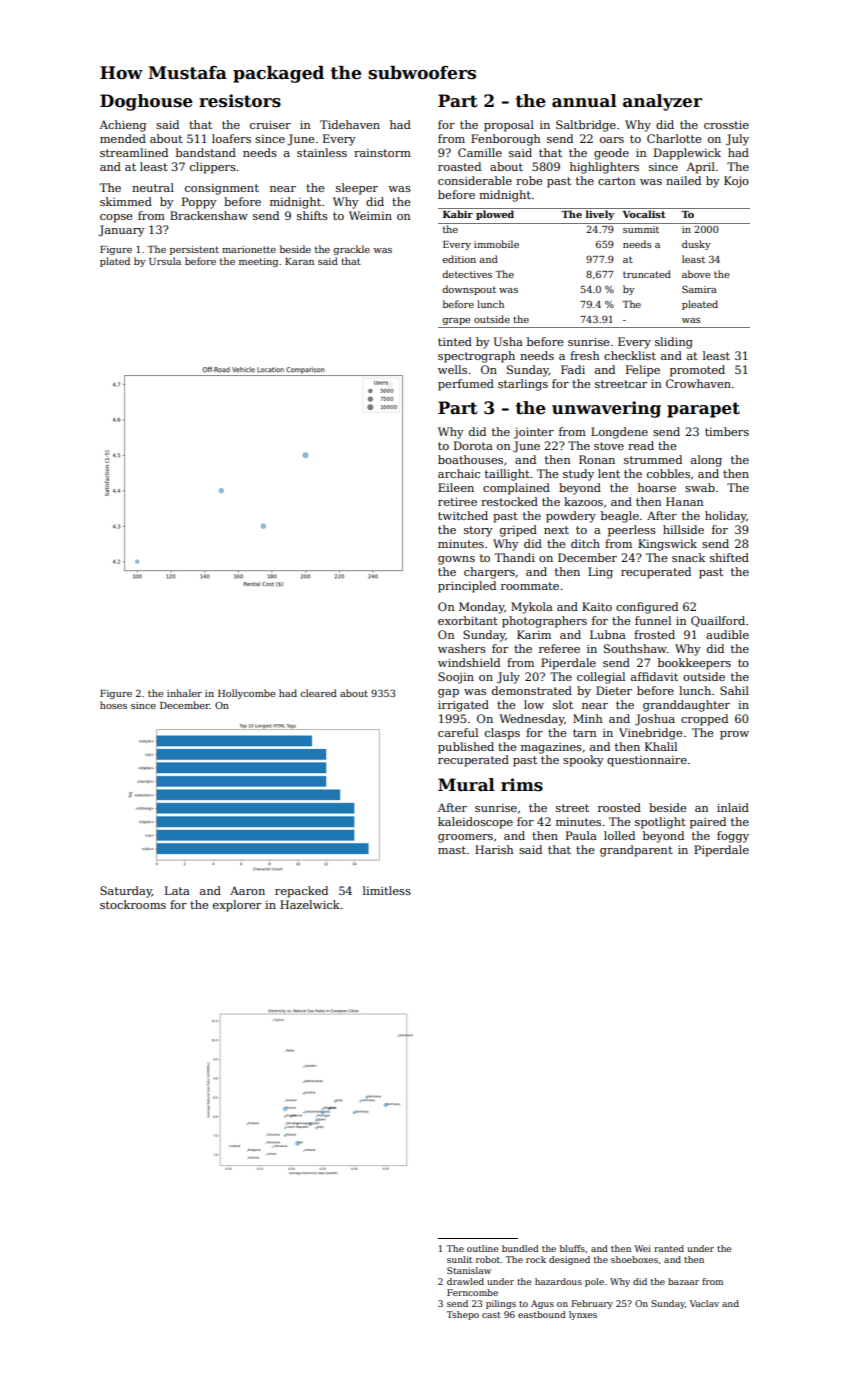 The image size is (849, 1400). Describe the element at coordinates (231, 138) in the screenshot. I see `loafers` at that location.
